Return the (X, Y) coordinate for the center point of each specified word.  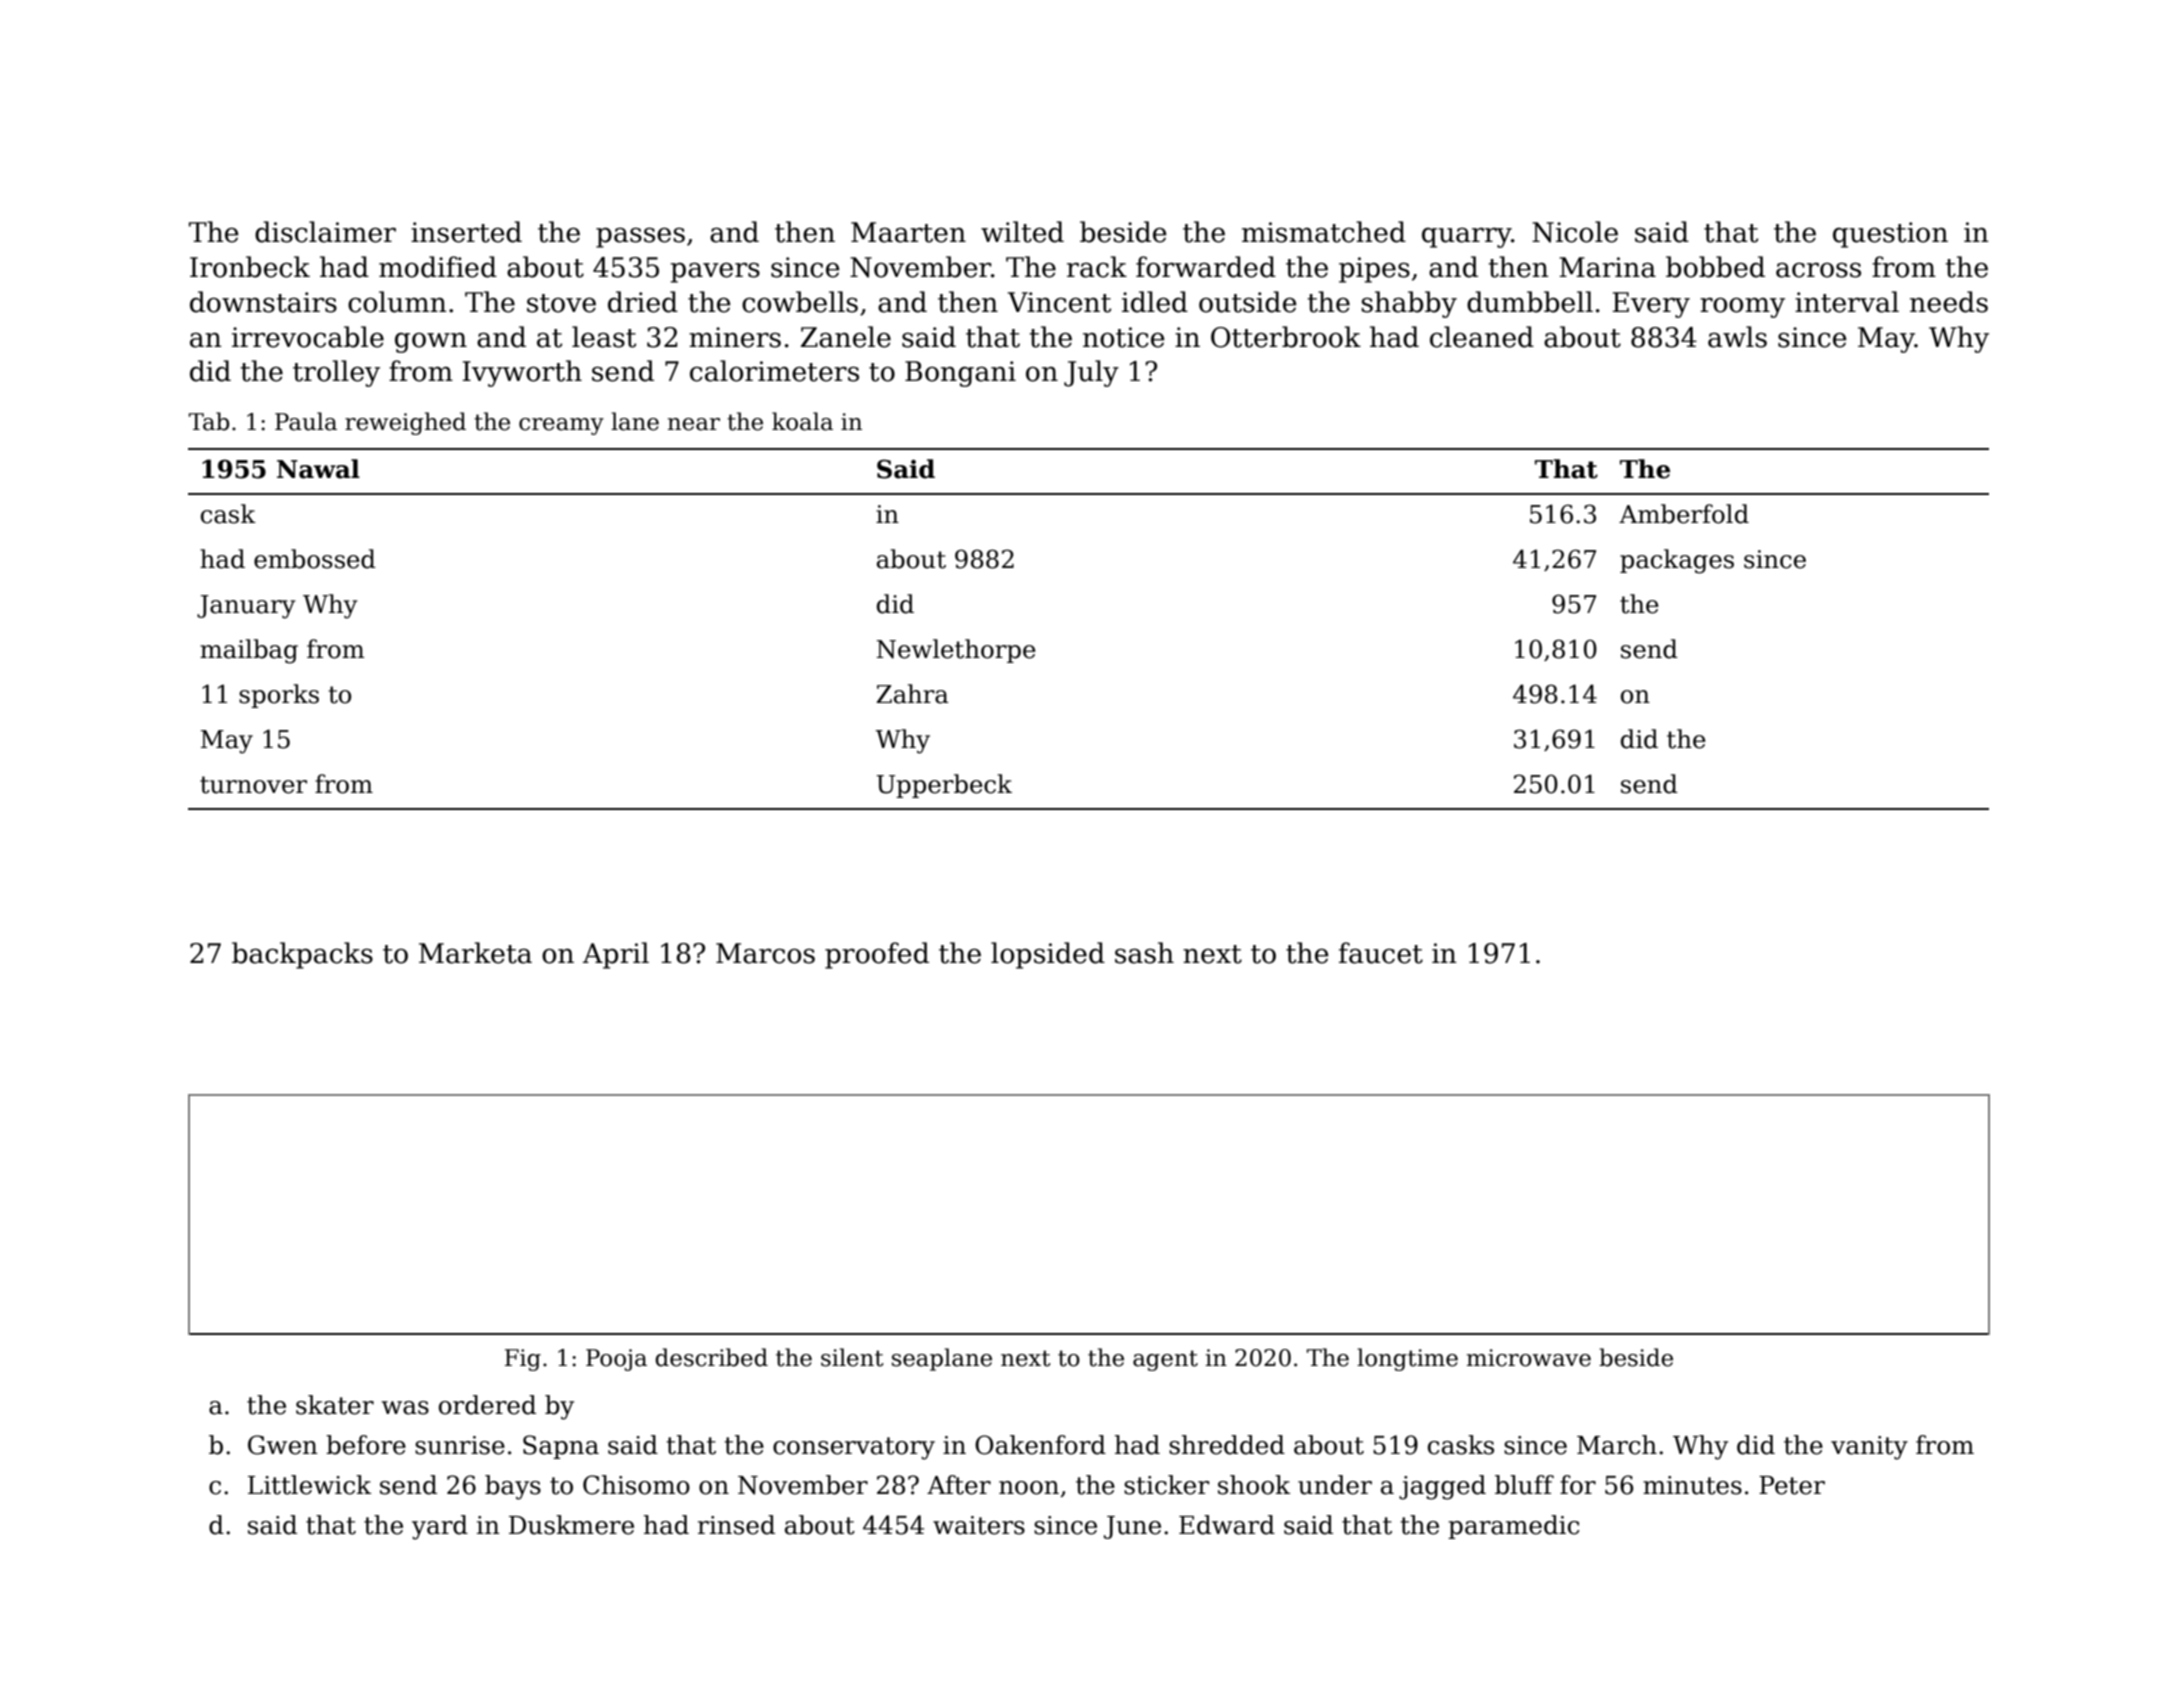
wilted (1022, 232)
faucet (1381, 953)
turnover (253, 785)
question (1890, 235)
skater (335, 1405)
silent (852, 1357)
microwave (1529, 1358)
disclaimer (325, 232)
